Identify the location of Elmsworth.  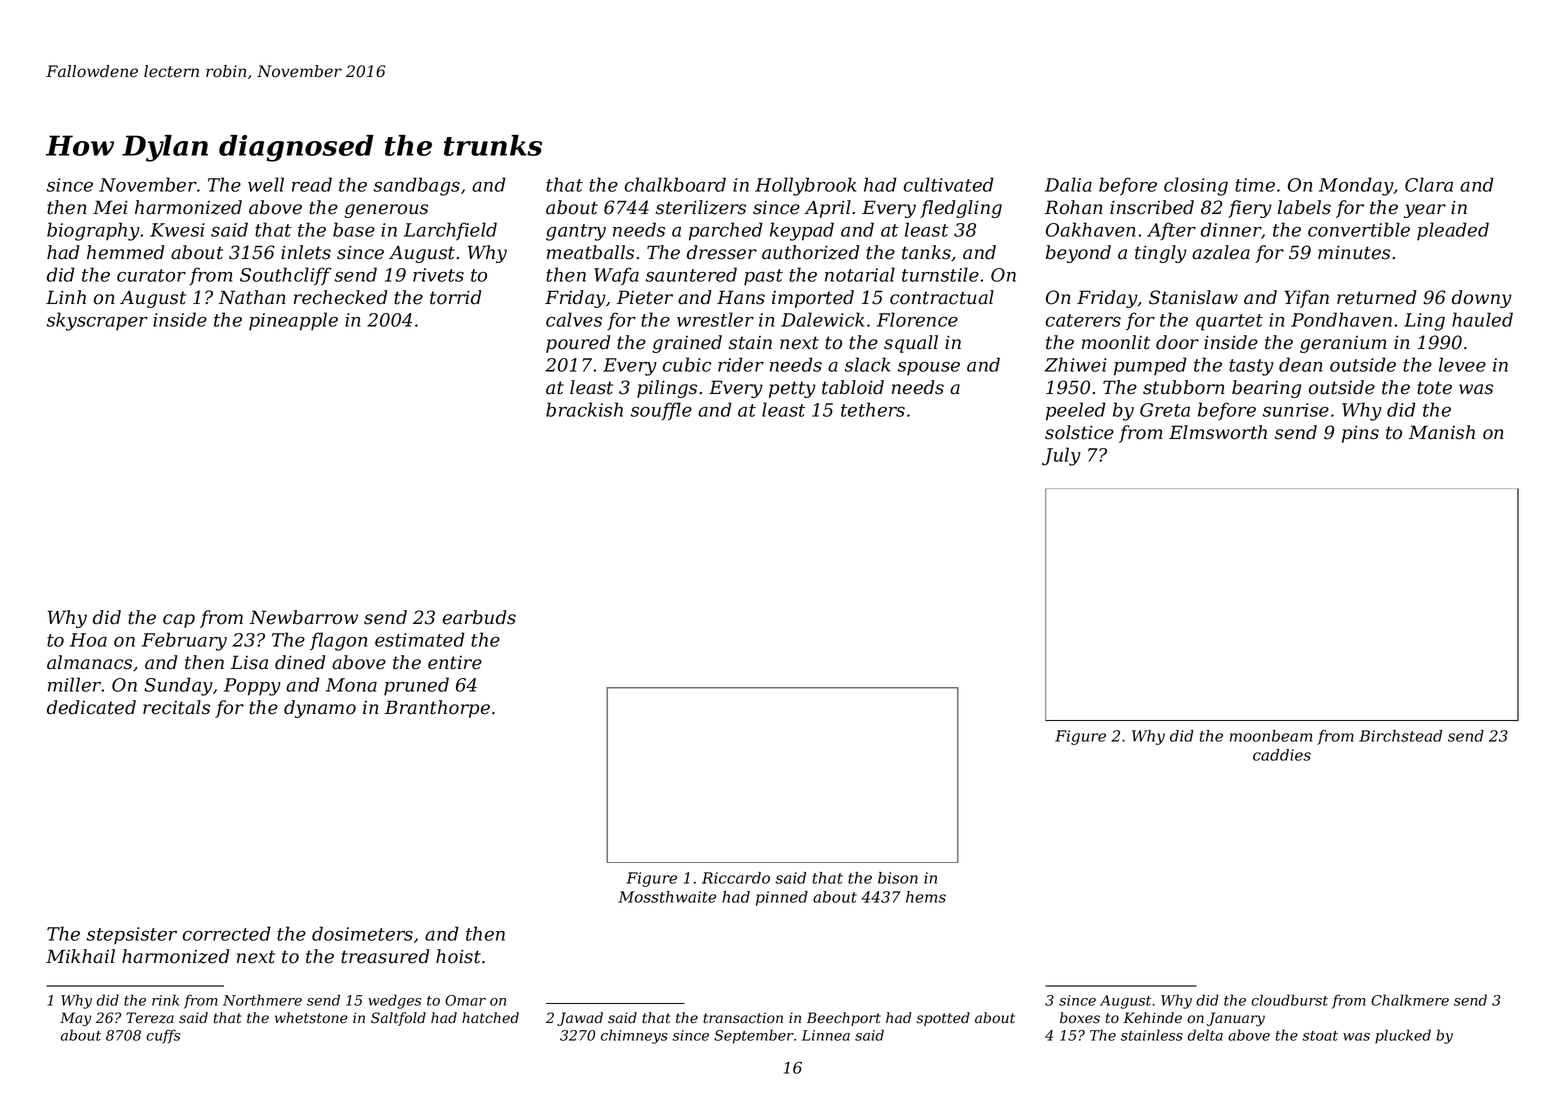
(1218, 432).
